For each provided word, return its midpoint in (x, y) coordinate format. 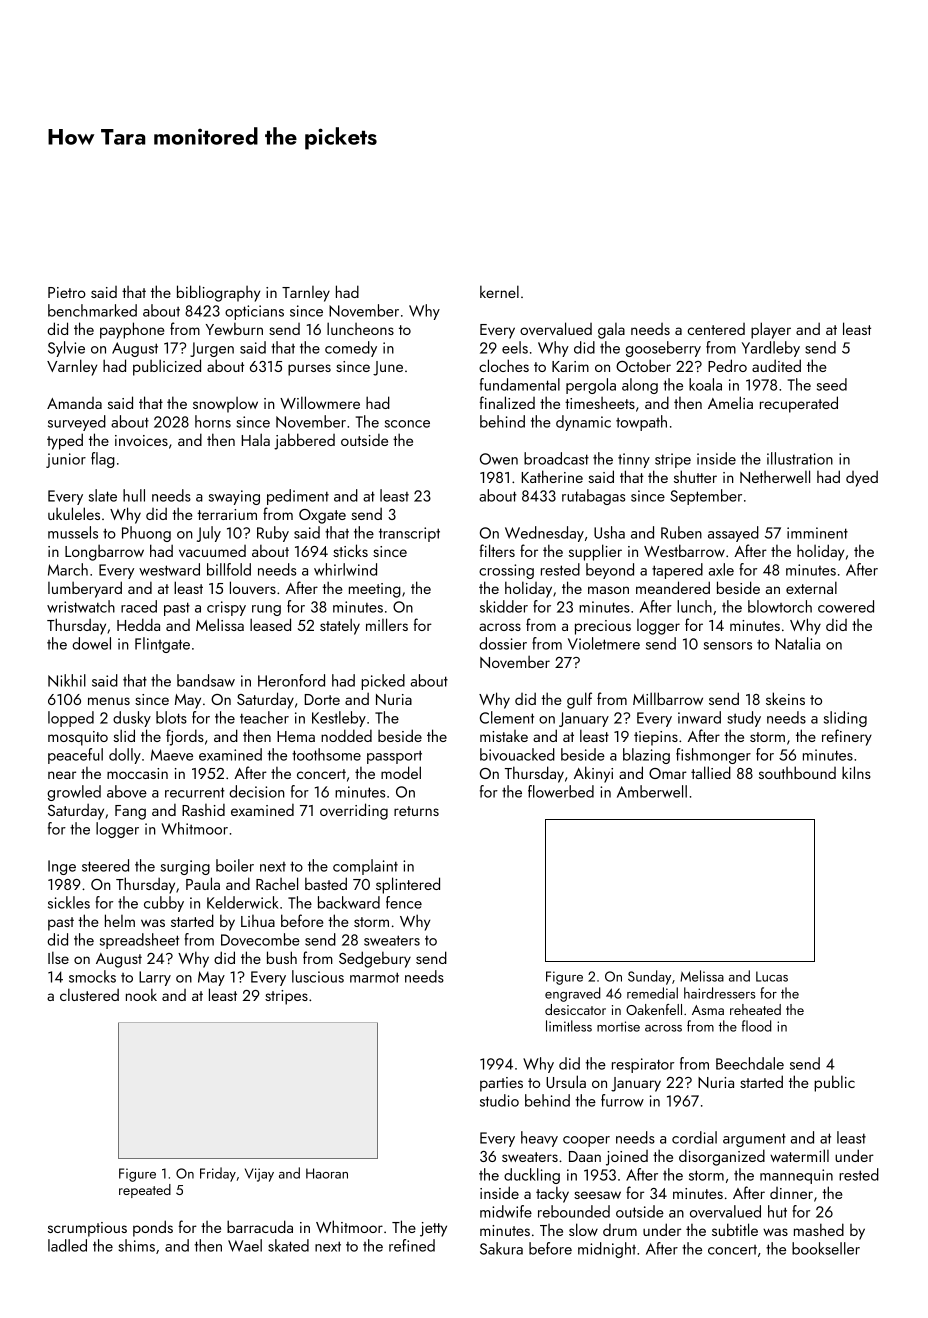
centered (716, 329)
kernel (499, 291)
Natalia (798, 643)
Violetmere (604, 643)
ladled (67, 1245)
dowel (91, 643)
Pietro (67, 292)
